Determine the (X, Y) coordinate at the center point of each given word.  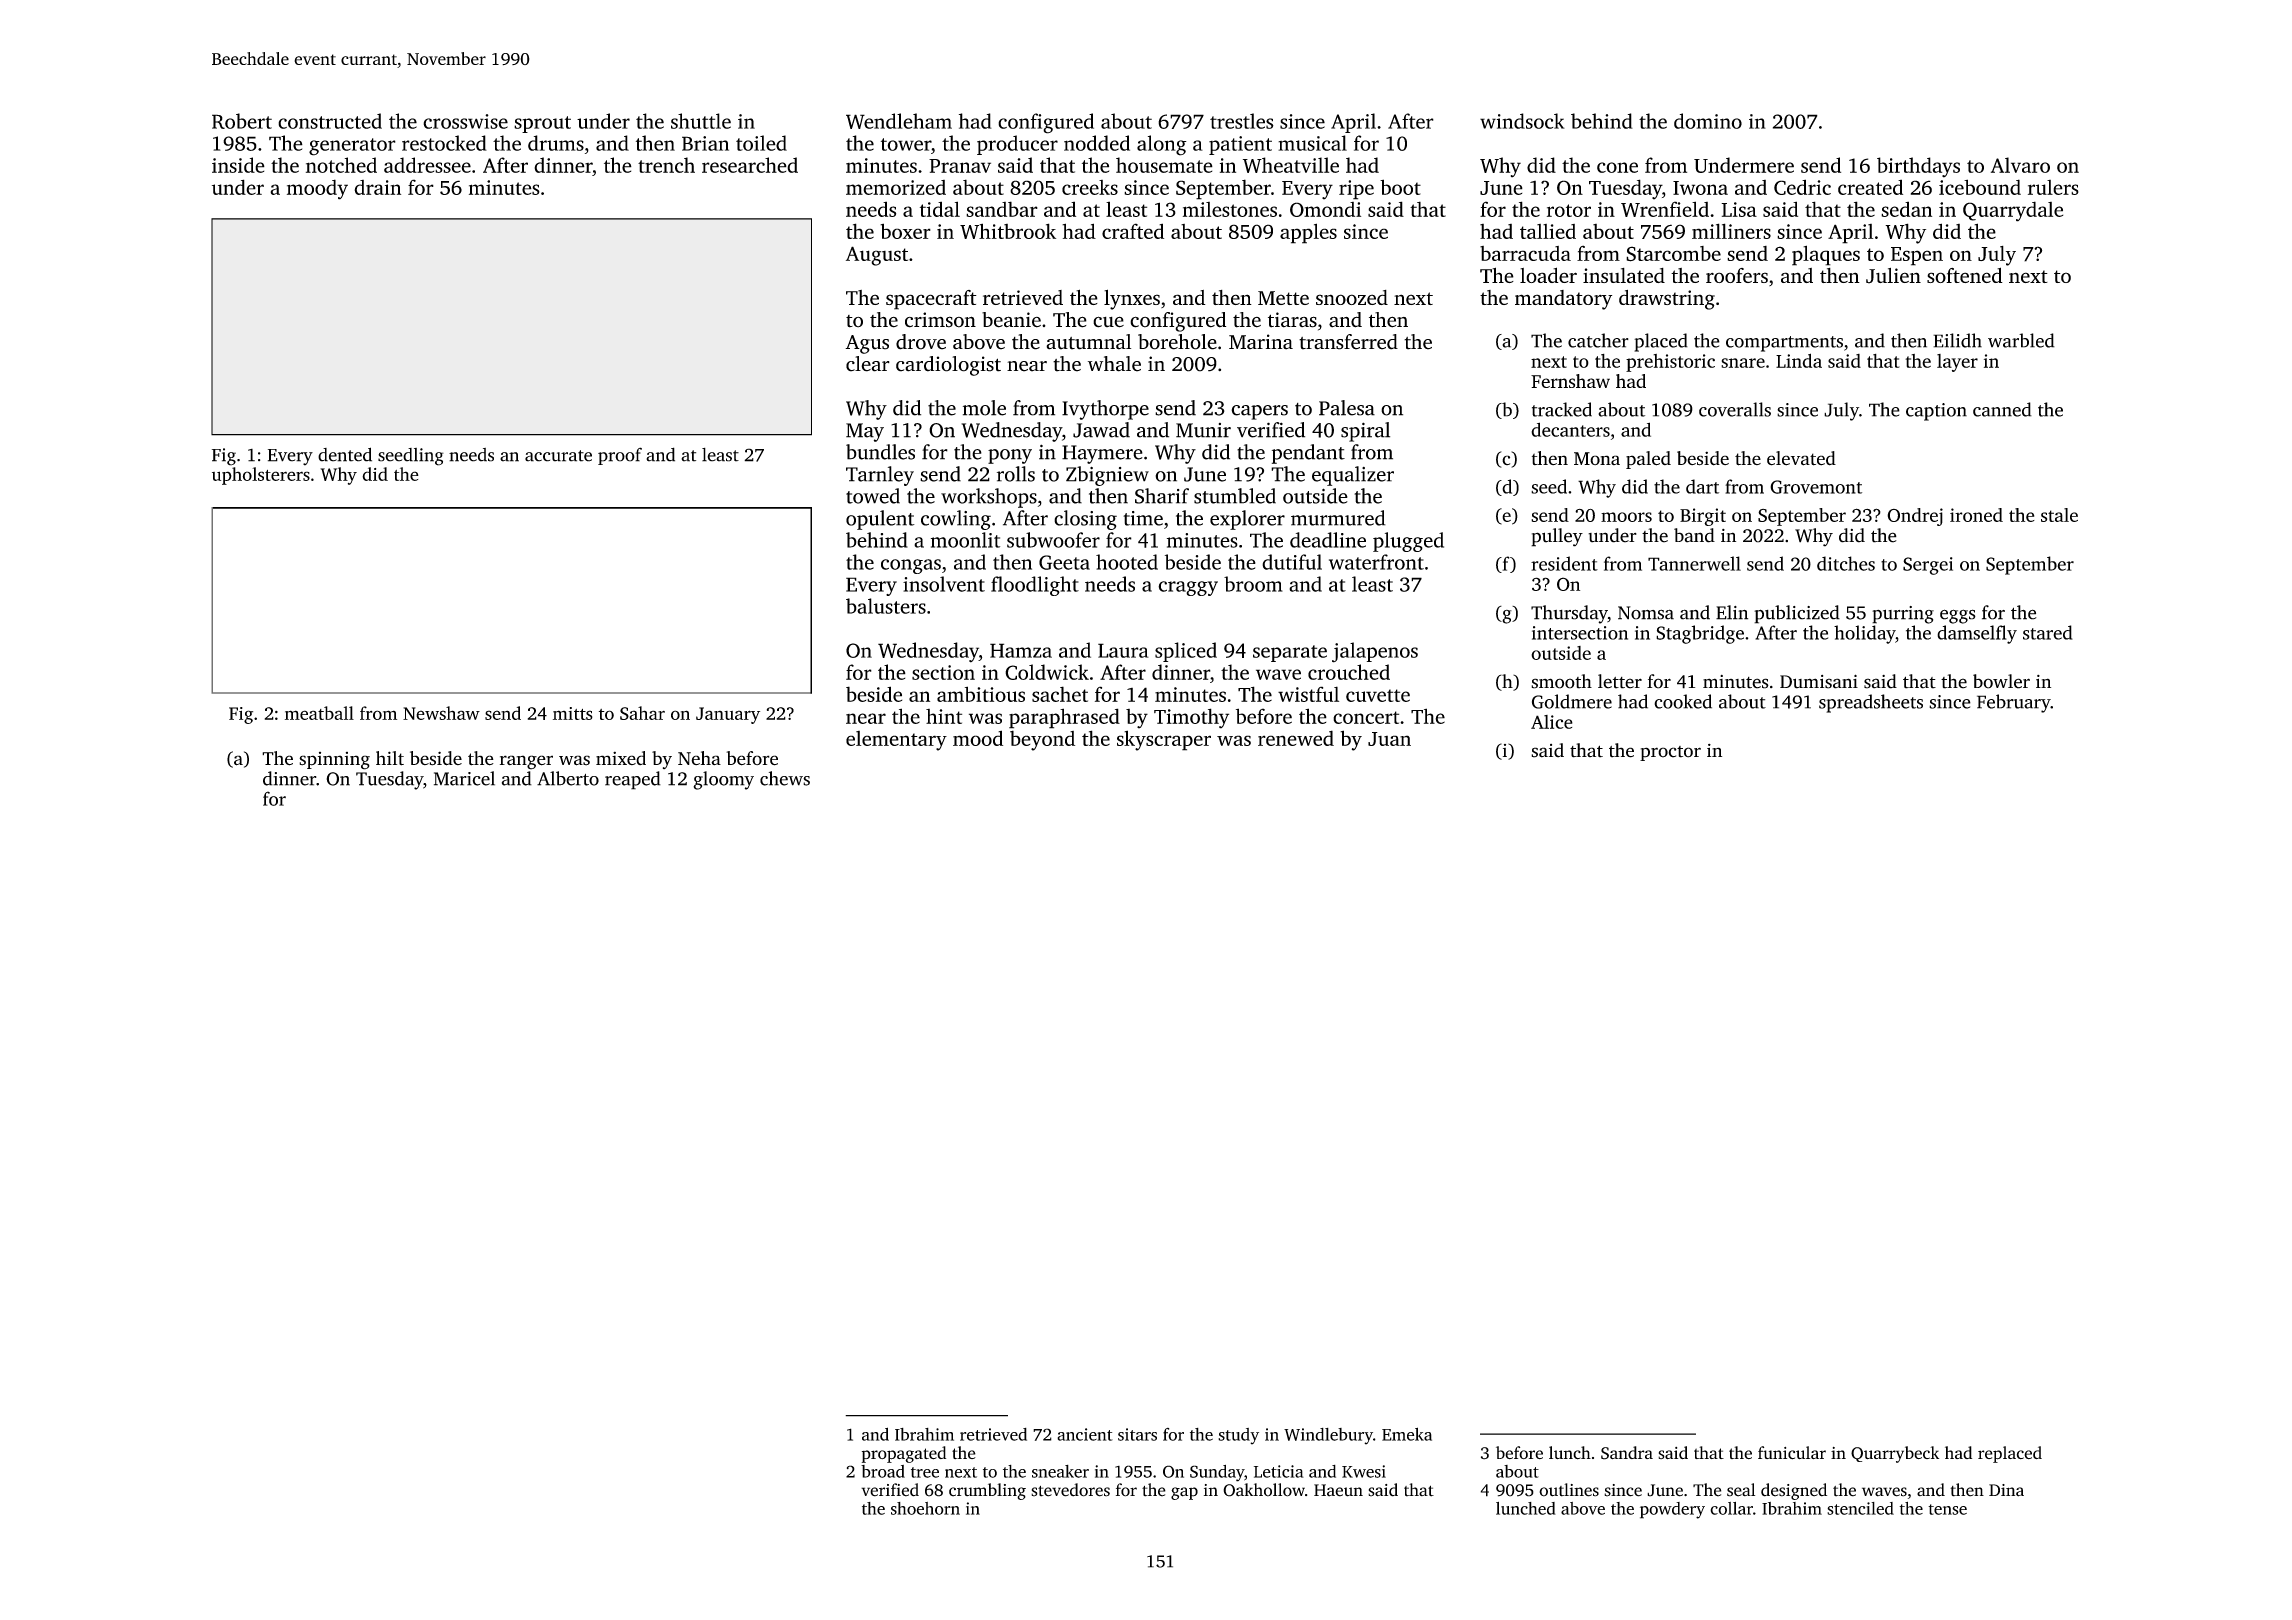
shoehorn (925, 1508)
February (2014, 703)
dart (1702, 486)
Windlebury (1328, 1436)
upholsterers (261, 476)
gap (1184, 1493)
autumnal (1088, 342)
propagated (904, 1454)
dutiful (1292, 562)
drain (377, 187)
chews (785, 778)
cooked (1683, 701)
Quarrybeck (1895, 1454)
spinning (334, 761)
